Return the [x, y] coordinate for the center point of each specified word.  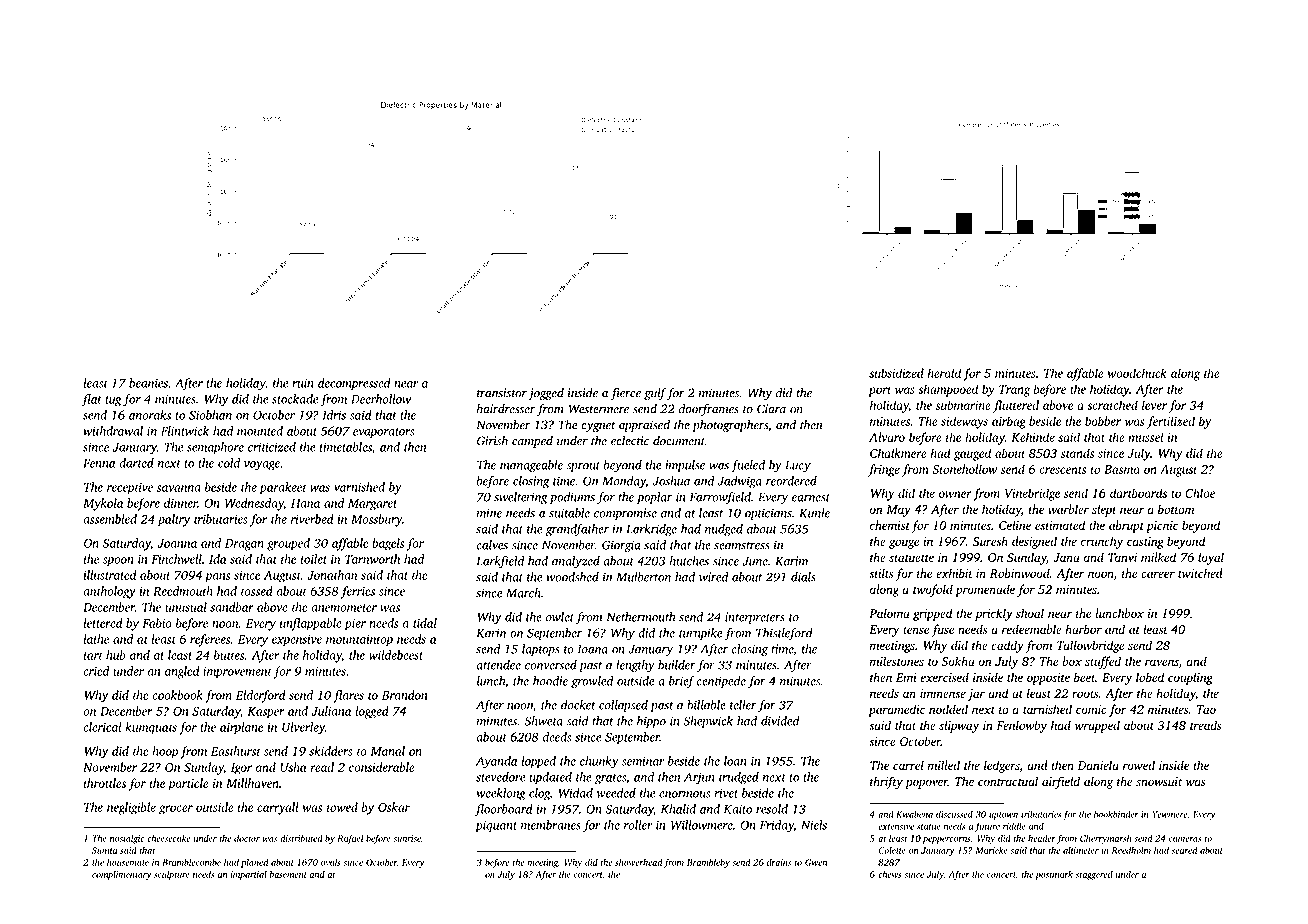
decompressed [354, 384]
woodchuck [1137, 373]
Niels [814, 825]
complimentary [122, 875]
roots [1085, 694]
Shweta [543, 721]
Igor [241, 769]
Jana [1066, 557]
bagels [388, 544]
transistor [502, 393]
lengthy [635, 666]
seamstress [742, 546]
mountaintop [359, 641]
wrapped [1097, 726]
